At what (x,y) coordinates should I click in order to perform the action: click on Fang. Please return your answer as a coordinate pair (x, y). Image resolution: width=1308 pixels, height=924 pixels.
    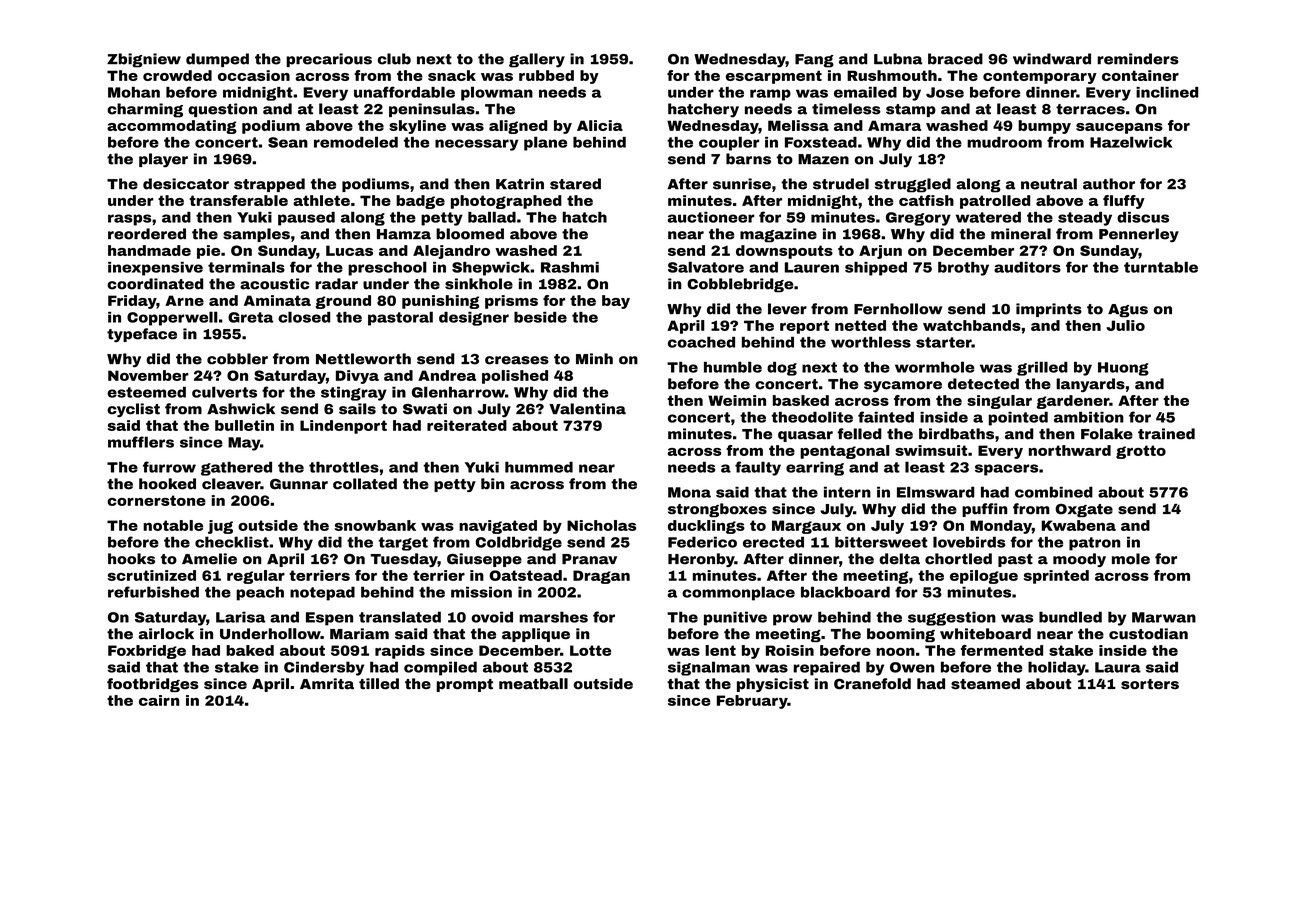
    Looking at the image, I should click on (814, 61).
